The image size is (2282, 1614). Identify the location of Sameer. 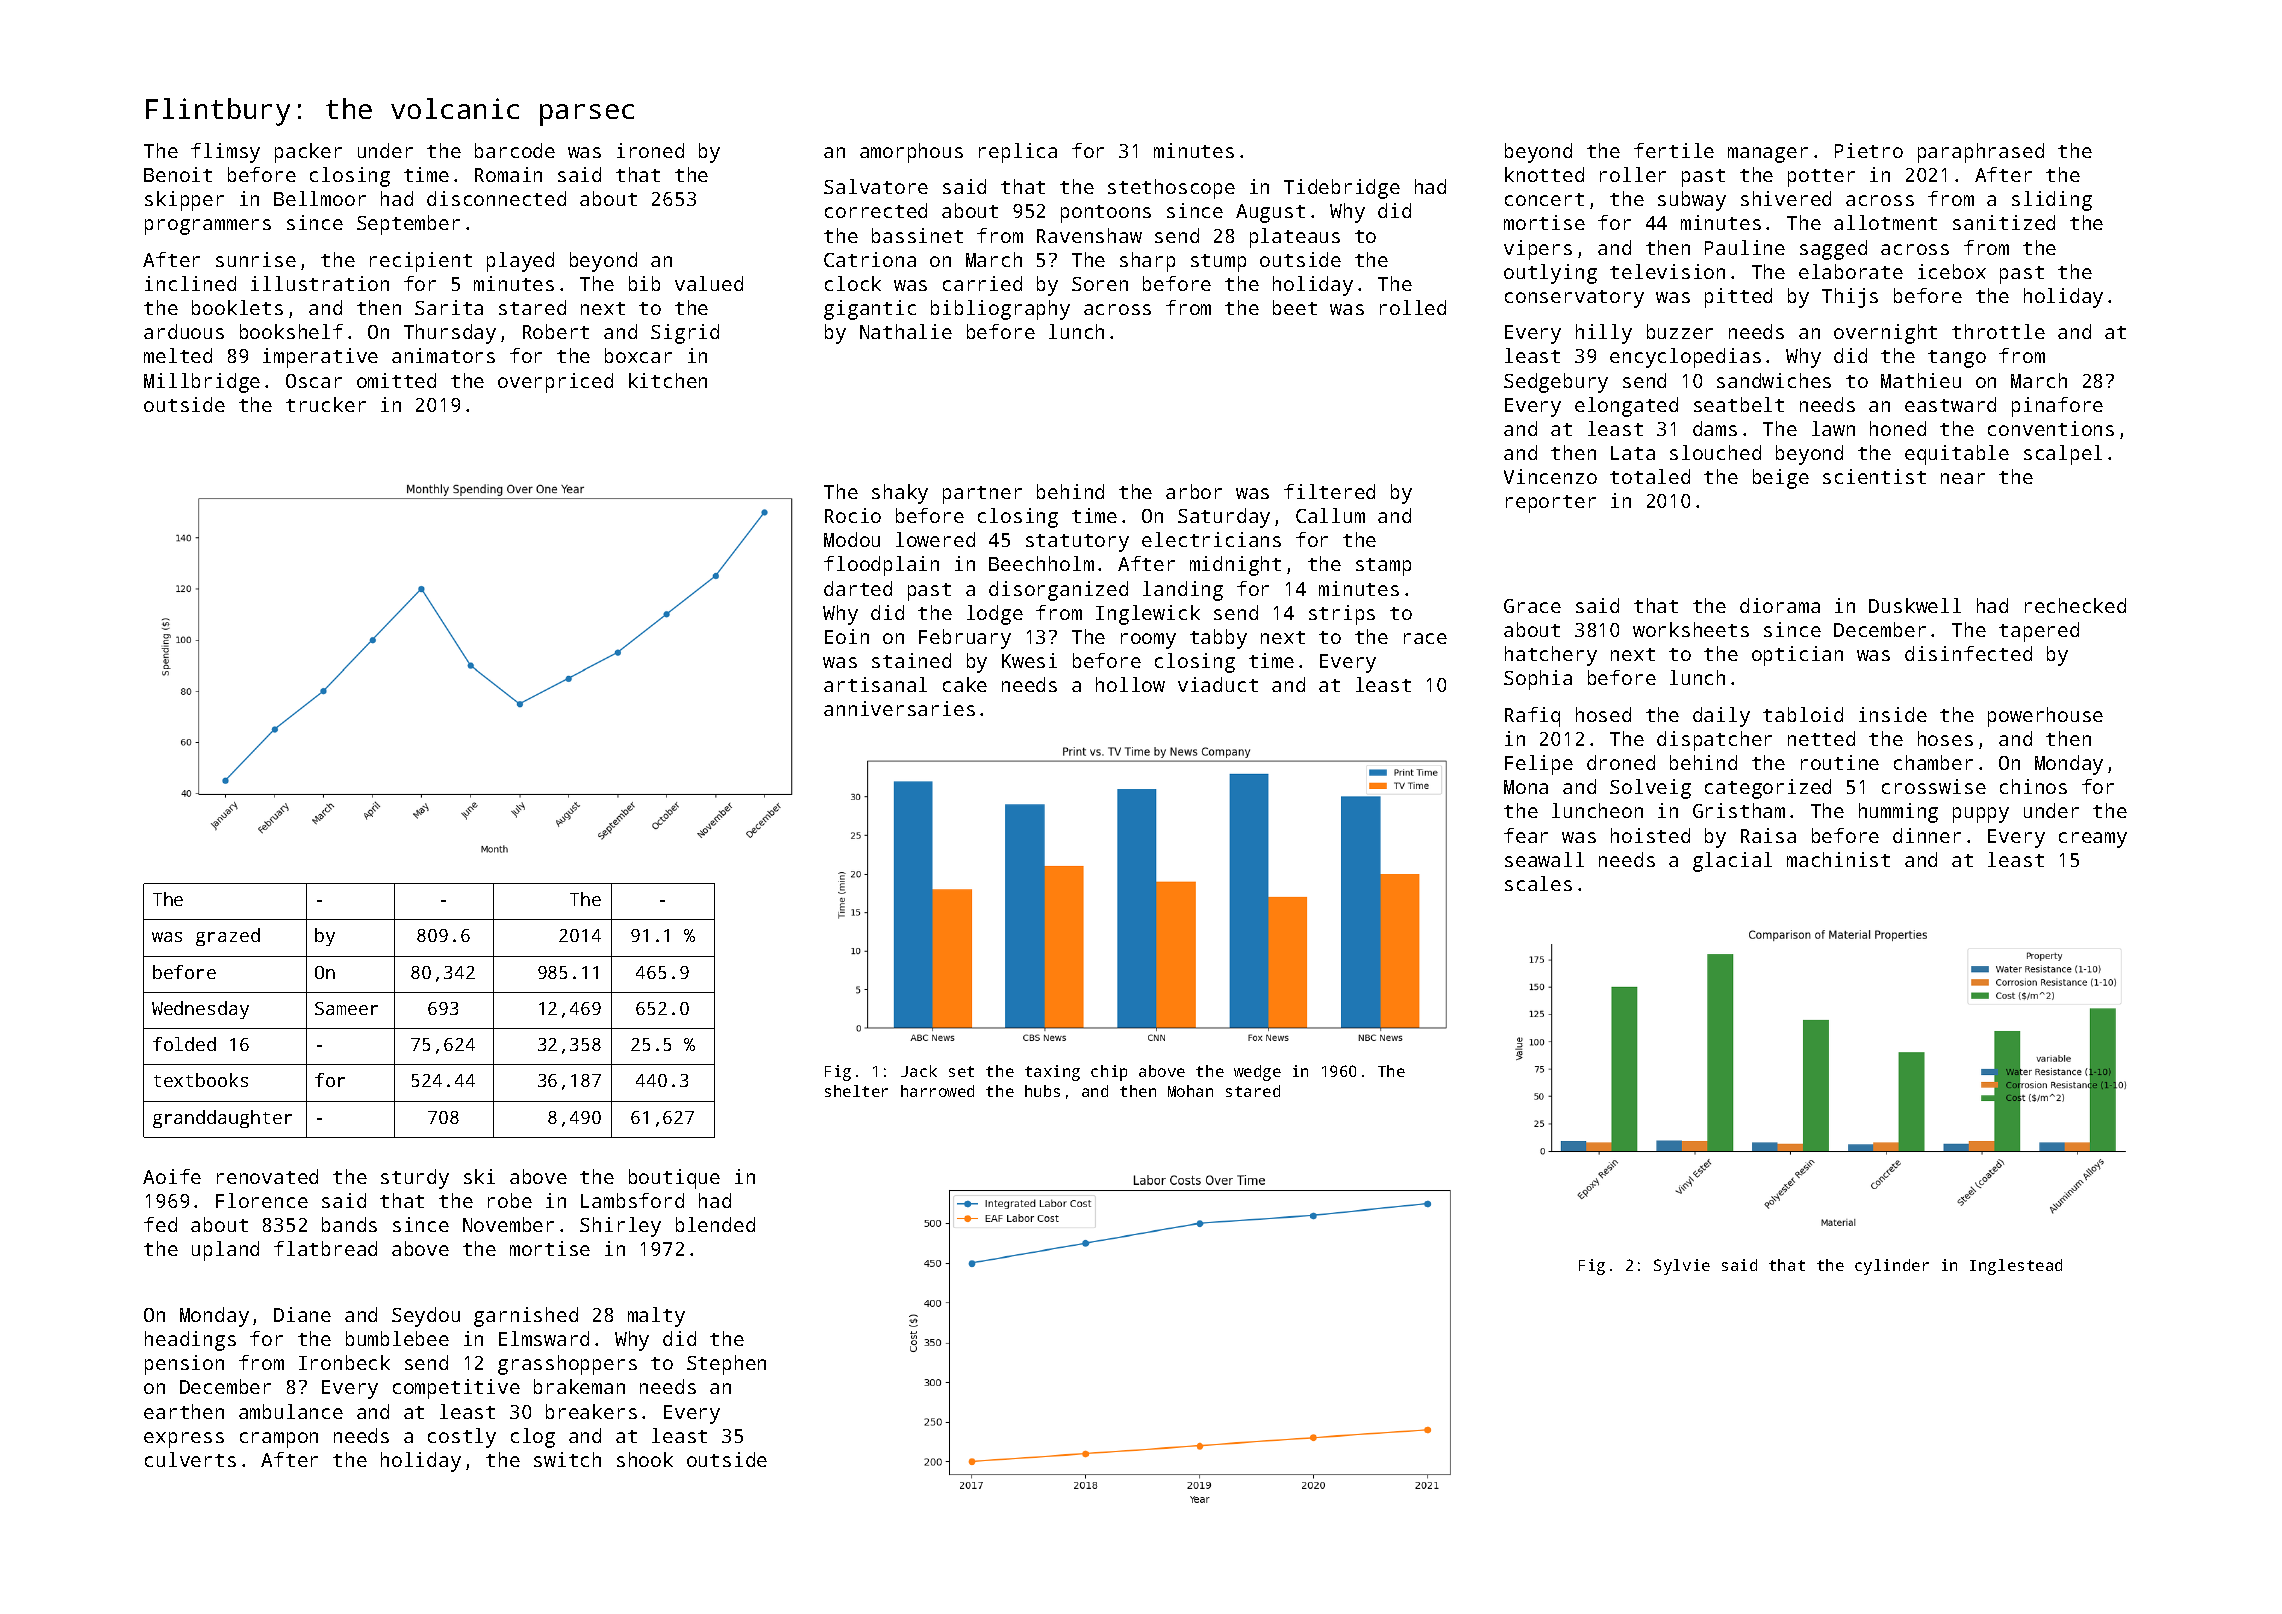
(346, 1008).
